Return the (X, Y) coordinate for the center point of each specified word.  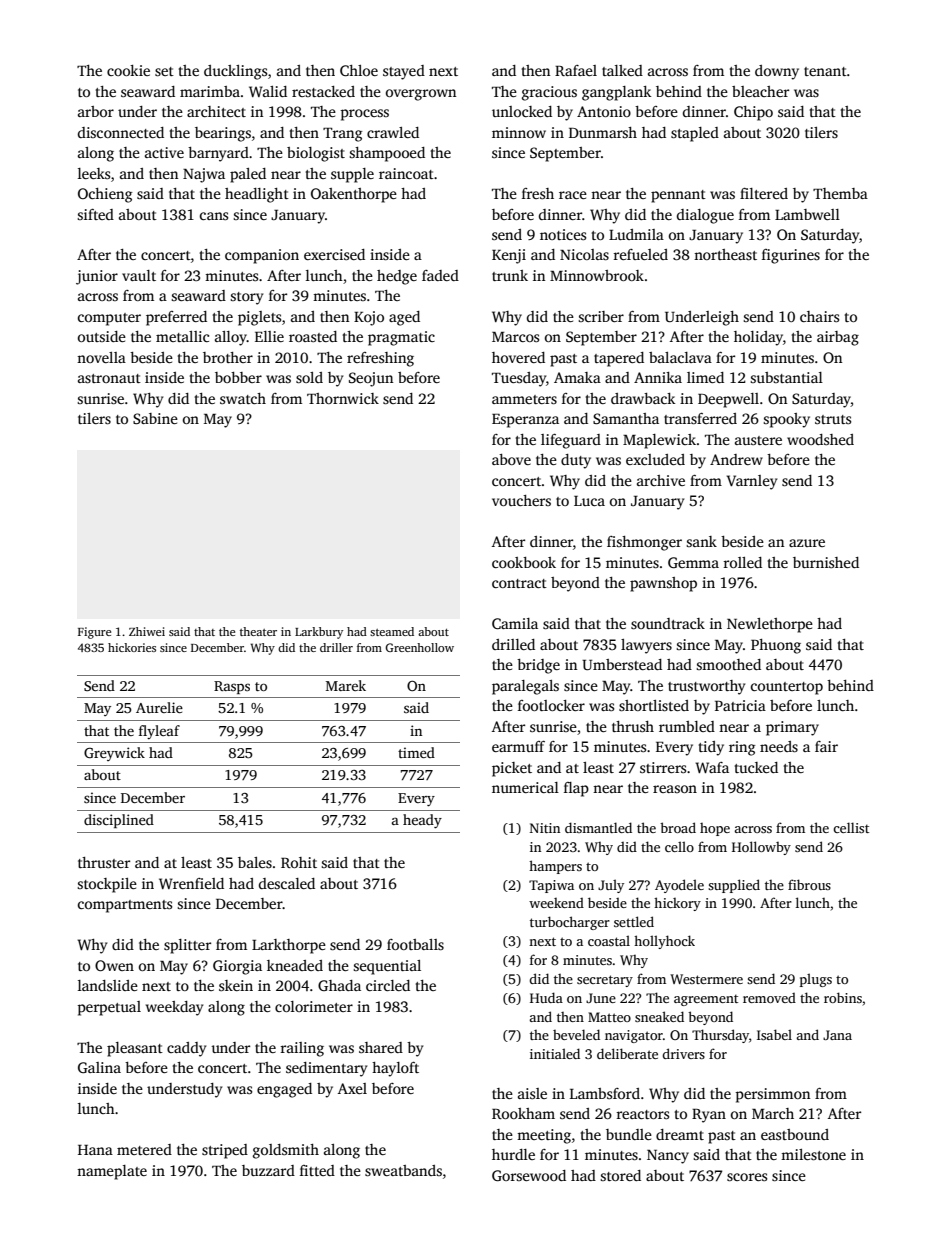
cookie (128, 70)
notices (563, 234)
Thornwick (343, 398)
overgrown (421, 95)
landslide (108, 985)
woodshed (820, 439)
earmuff (518, 746)
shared (381, 1047)
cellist (851, 827)
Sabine (155, 418)
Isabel (774, 1034)
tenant (825, 71)
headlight (257, 195)
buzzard (268, 1170)
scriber (601, 316)
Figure (94, 633)
